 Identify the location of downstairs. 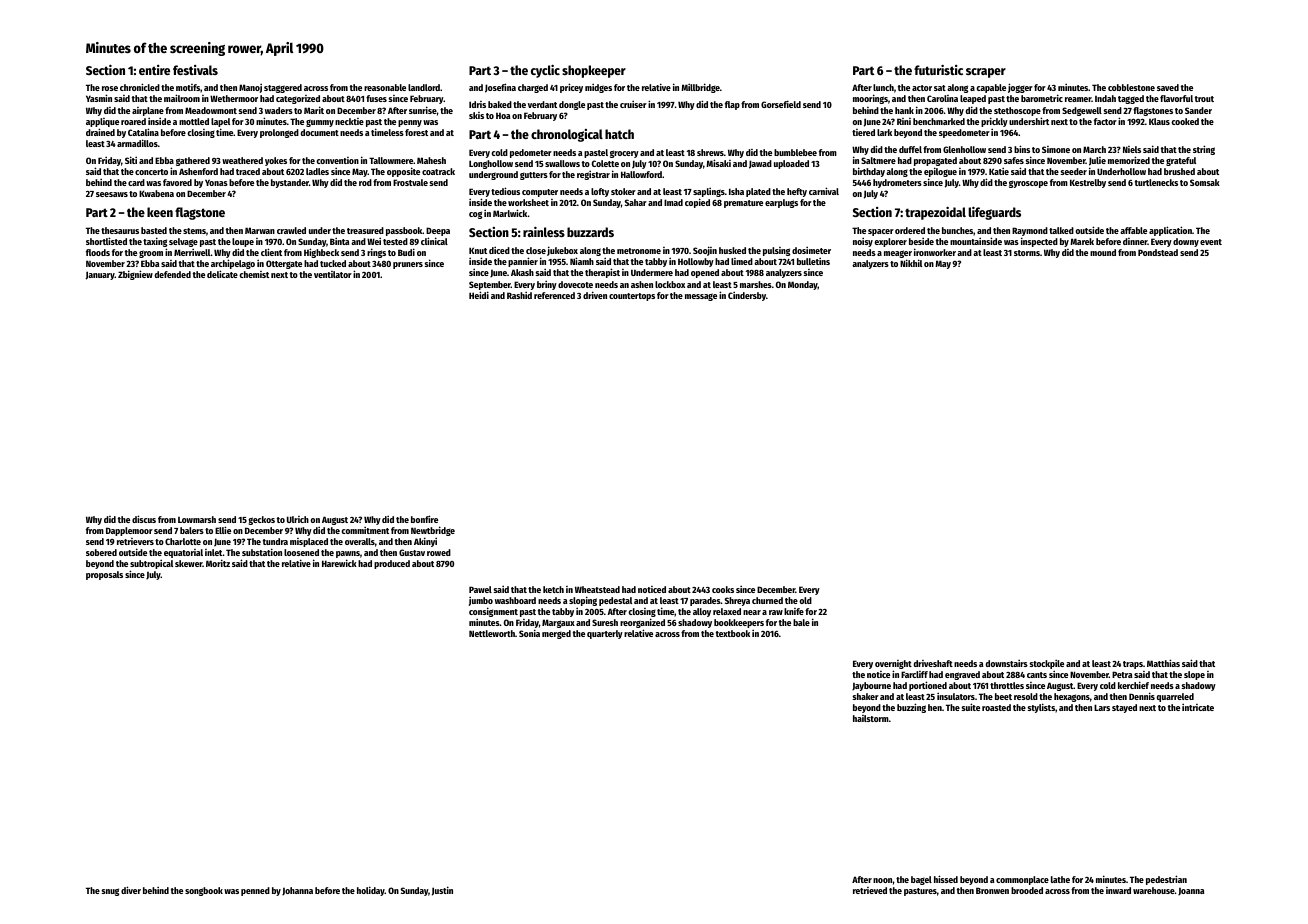
(1007, 663).
